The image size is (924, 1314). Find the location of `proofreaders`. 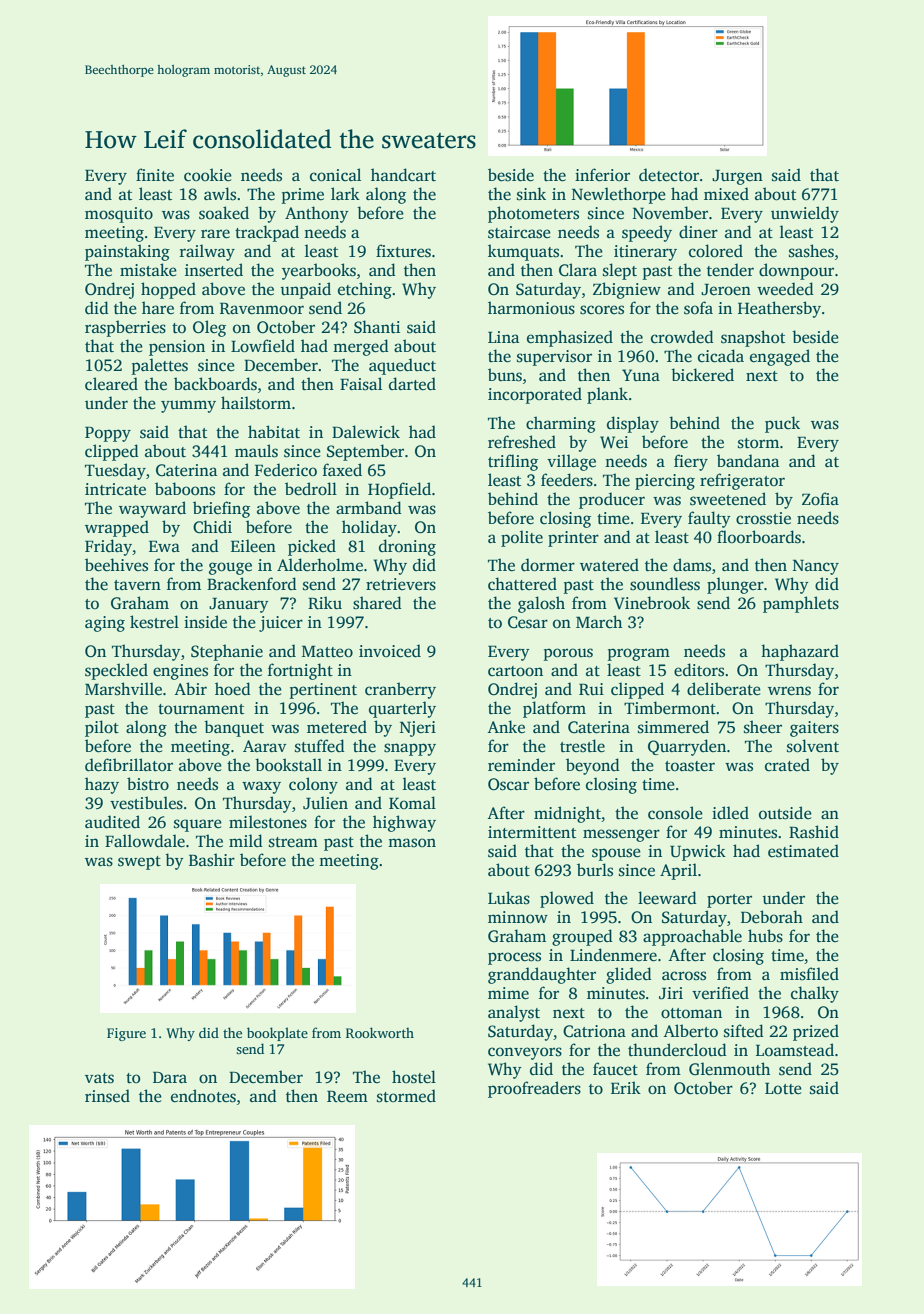

proofreaders is located at coordinates (534, 1089).
